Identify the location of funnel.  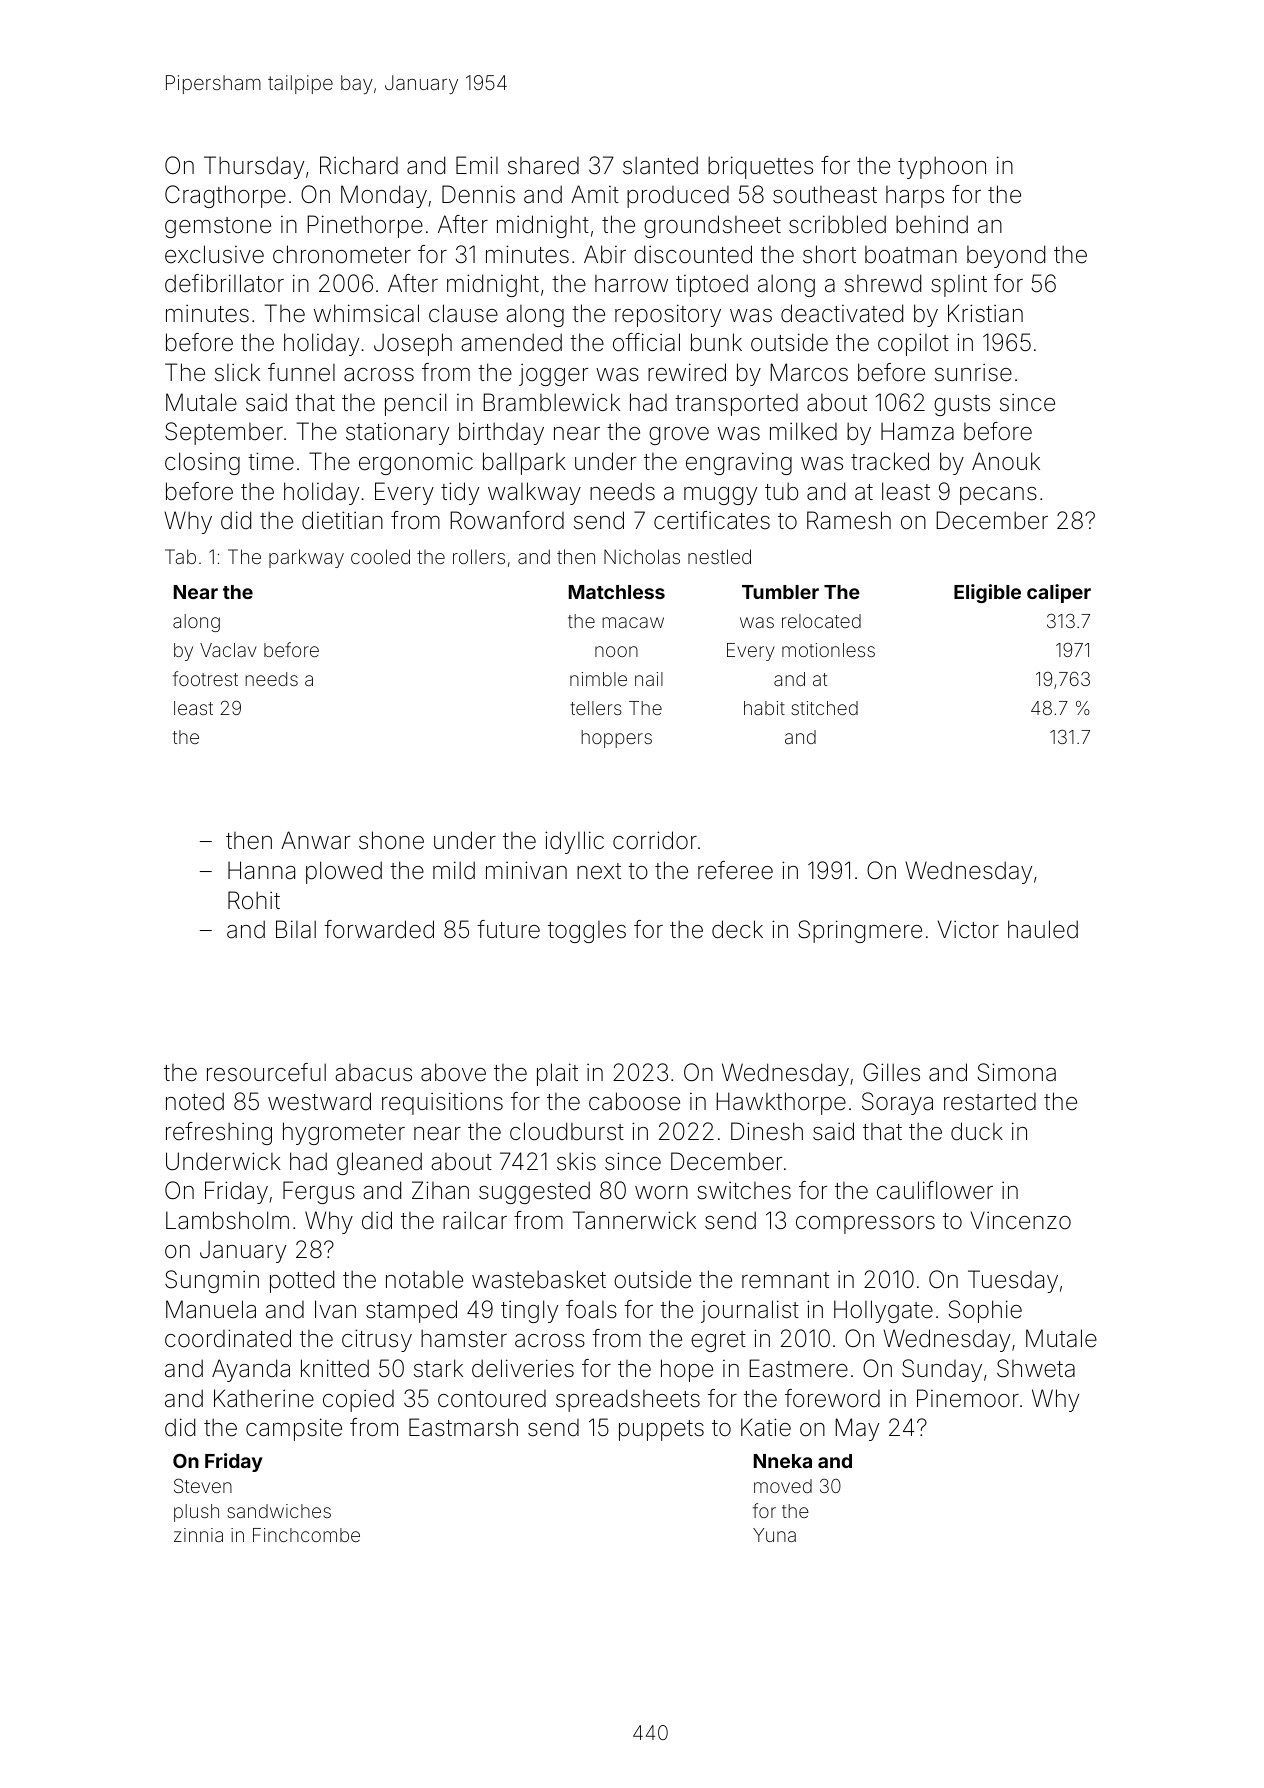
(301, 372).
